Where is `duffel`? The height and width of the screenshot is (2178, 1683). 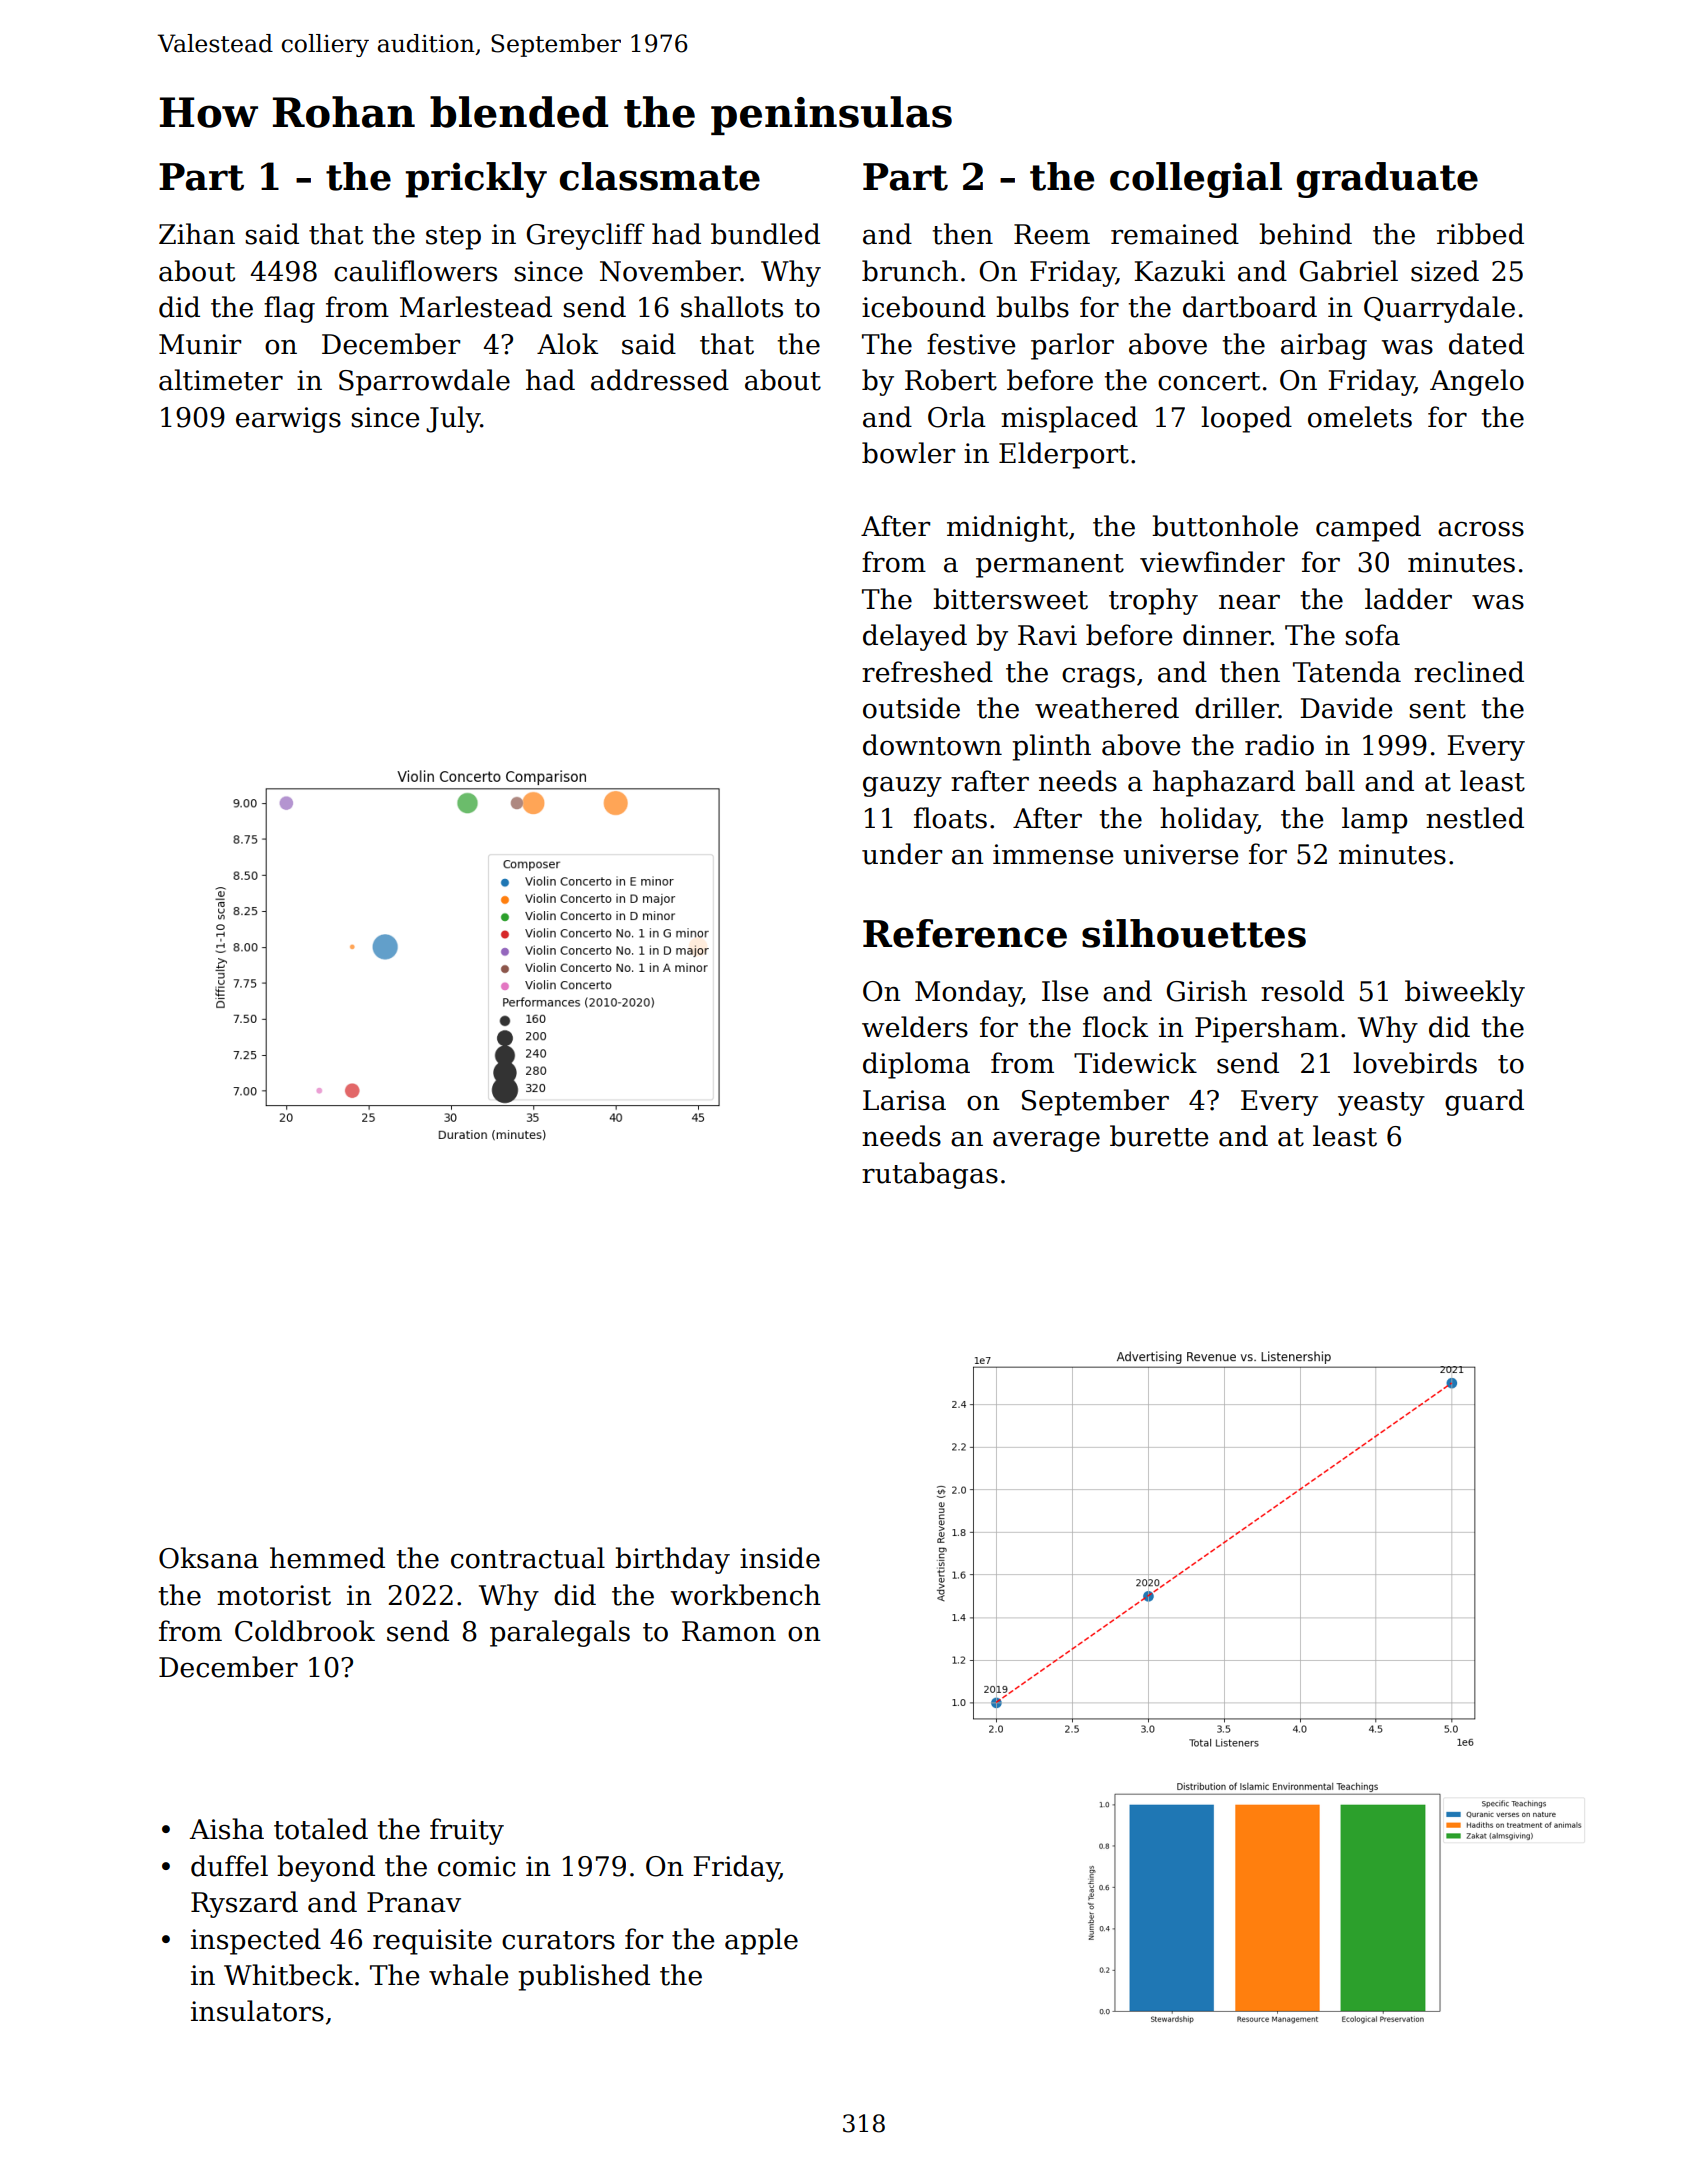
duffel is located at coordinates (229, 1866).
